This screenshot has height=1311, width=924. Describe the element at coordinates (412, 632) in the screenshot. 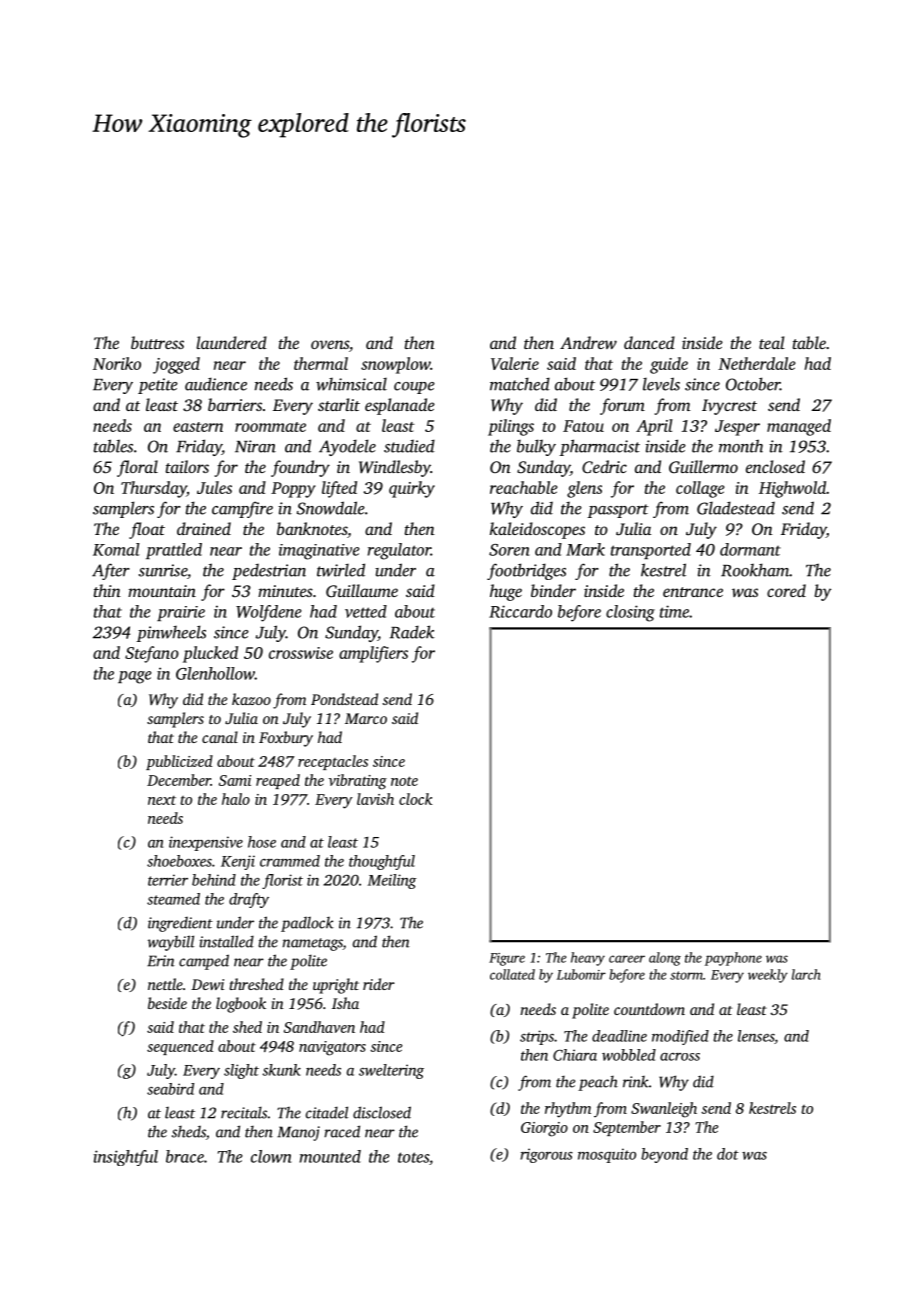

I see `Radek` at that location.
